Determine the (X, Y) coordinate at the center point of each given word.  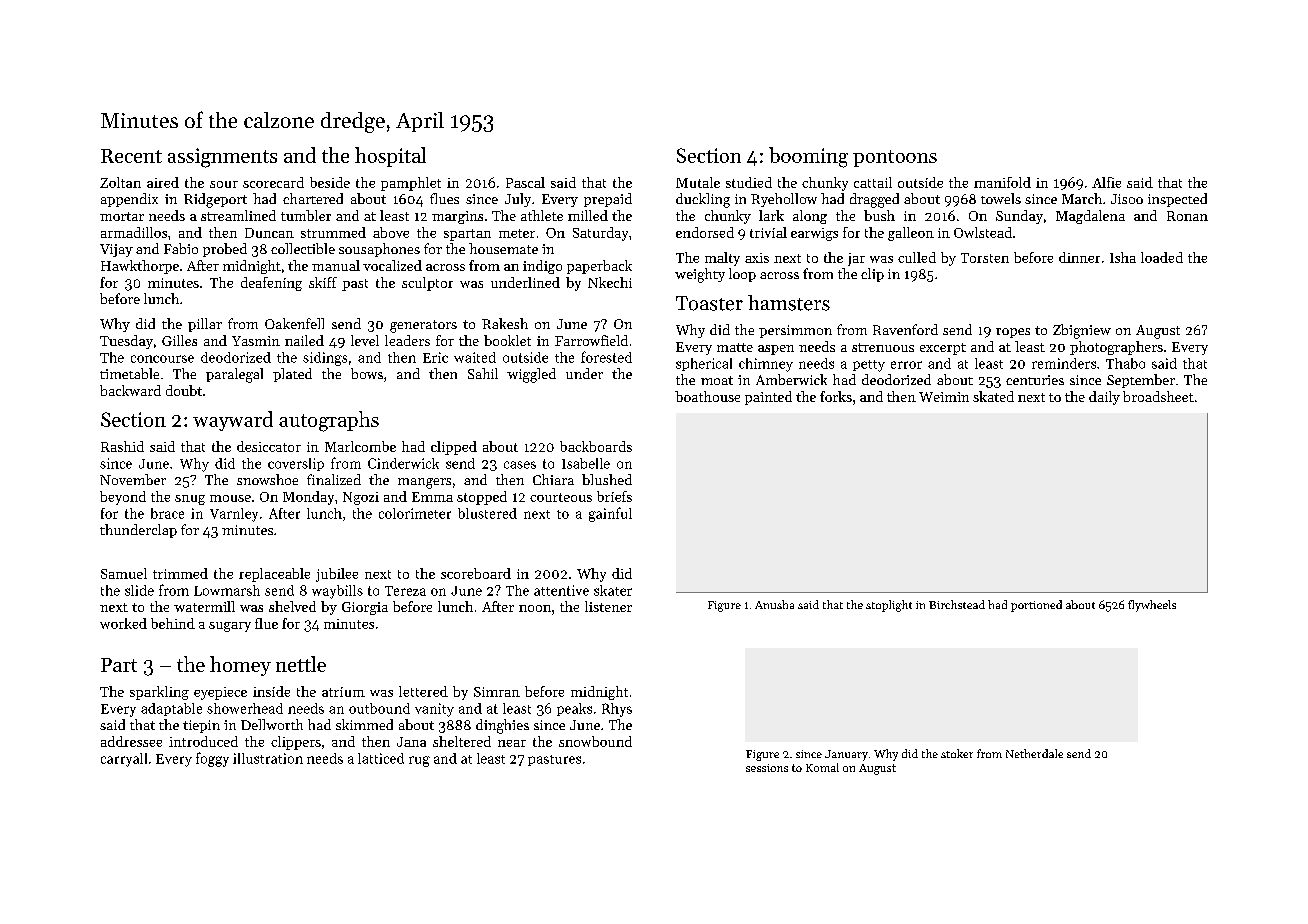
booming (808, 157)
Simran (497, 692)
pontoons (895, 158)
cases (520, 465)
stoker (957, 753)
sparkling (159, 693)
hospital (390, 157)
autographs (329, 421)
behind (173, 623)
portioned (1036, 606)
